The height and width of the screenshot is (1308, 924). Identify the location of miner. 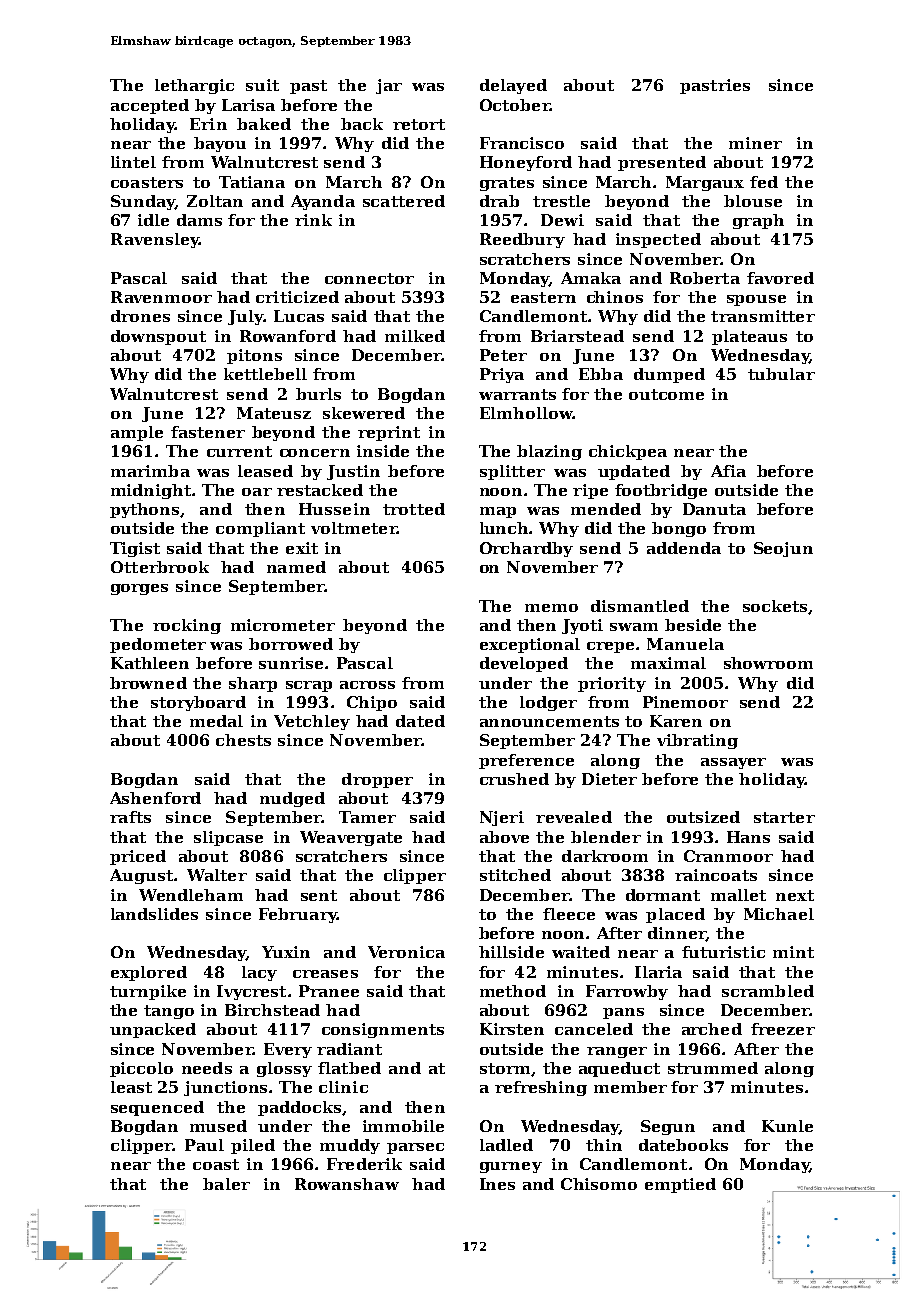
(755, 143).
